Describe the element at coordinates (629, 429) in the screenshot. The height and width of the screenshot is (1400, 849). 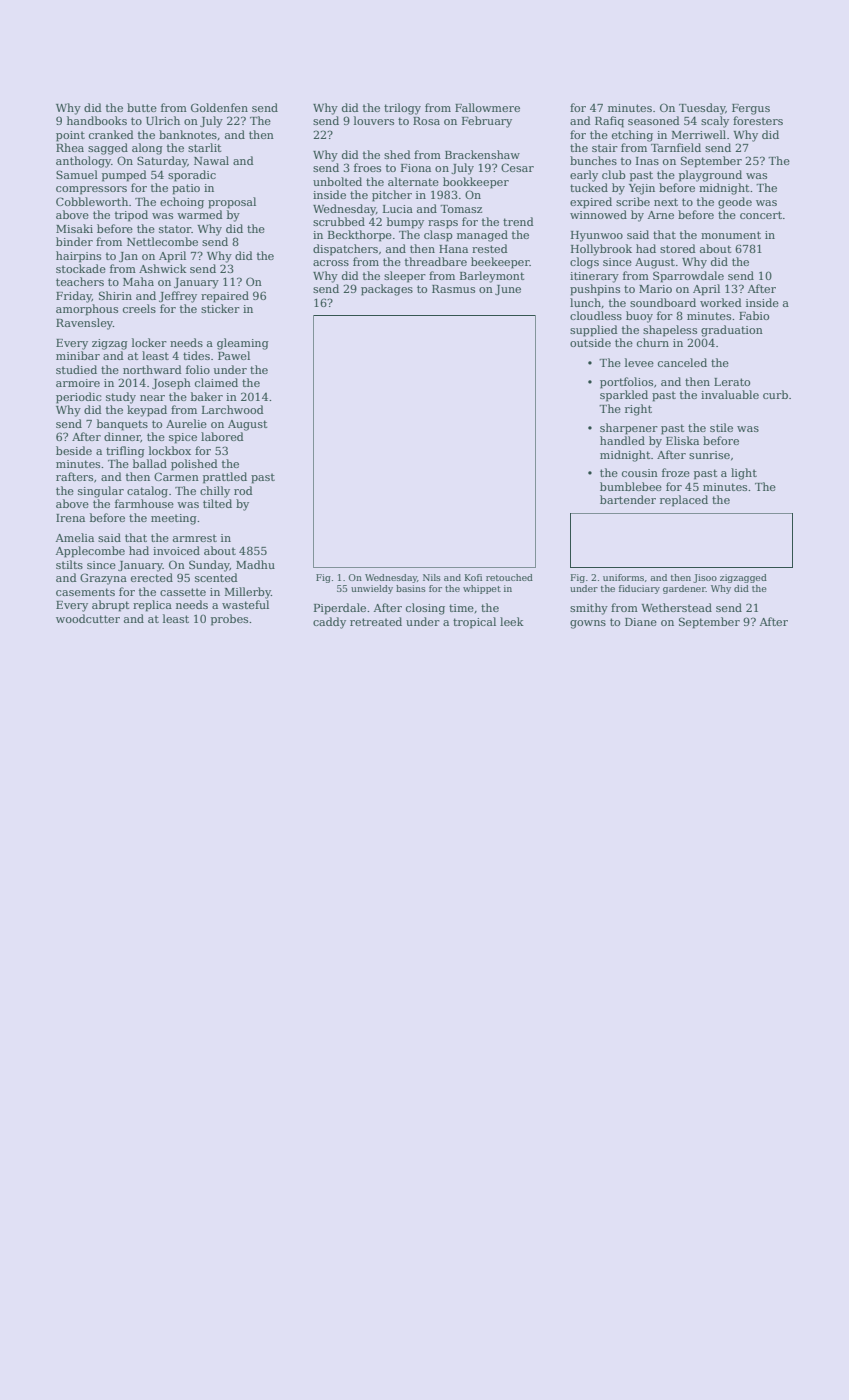
I see `sharpener` at that location.
